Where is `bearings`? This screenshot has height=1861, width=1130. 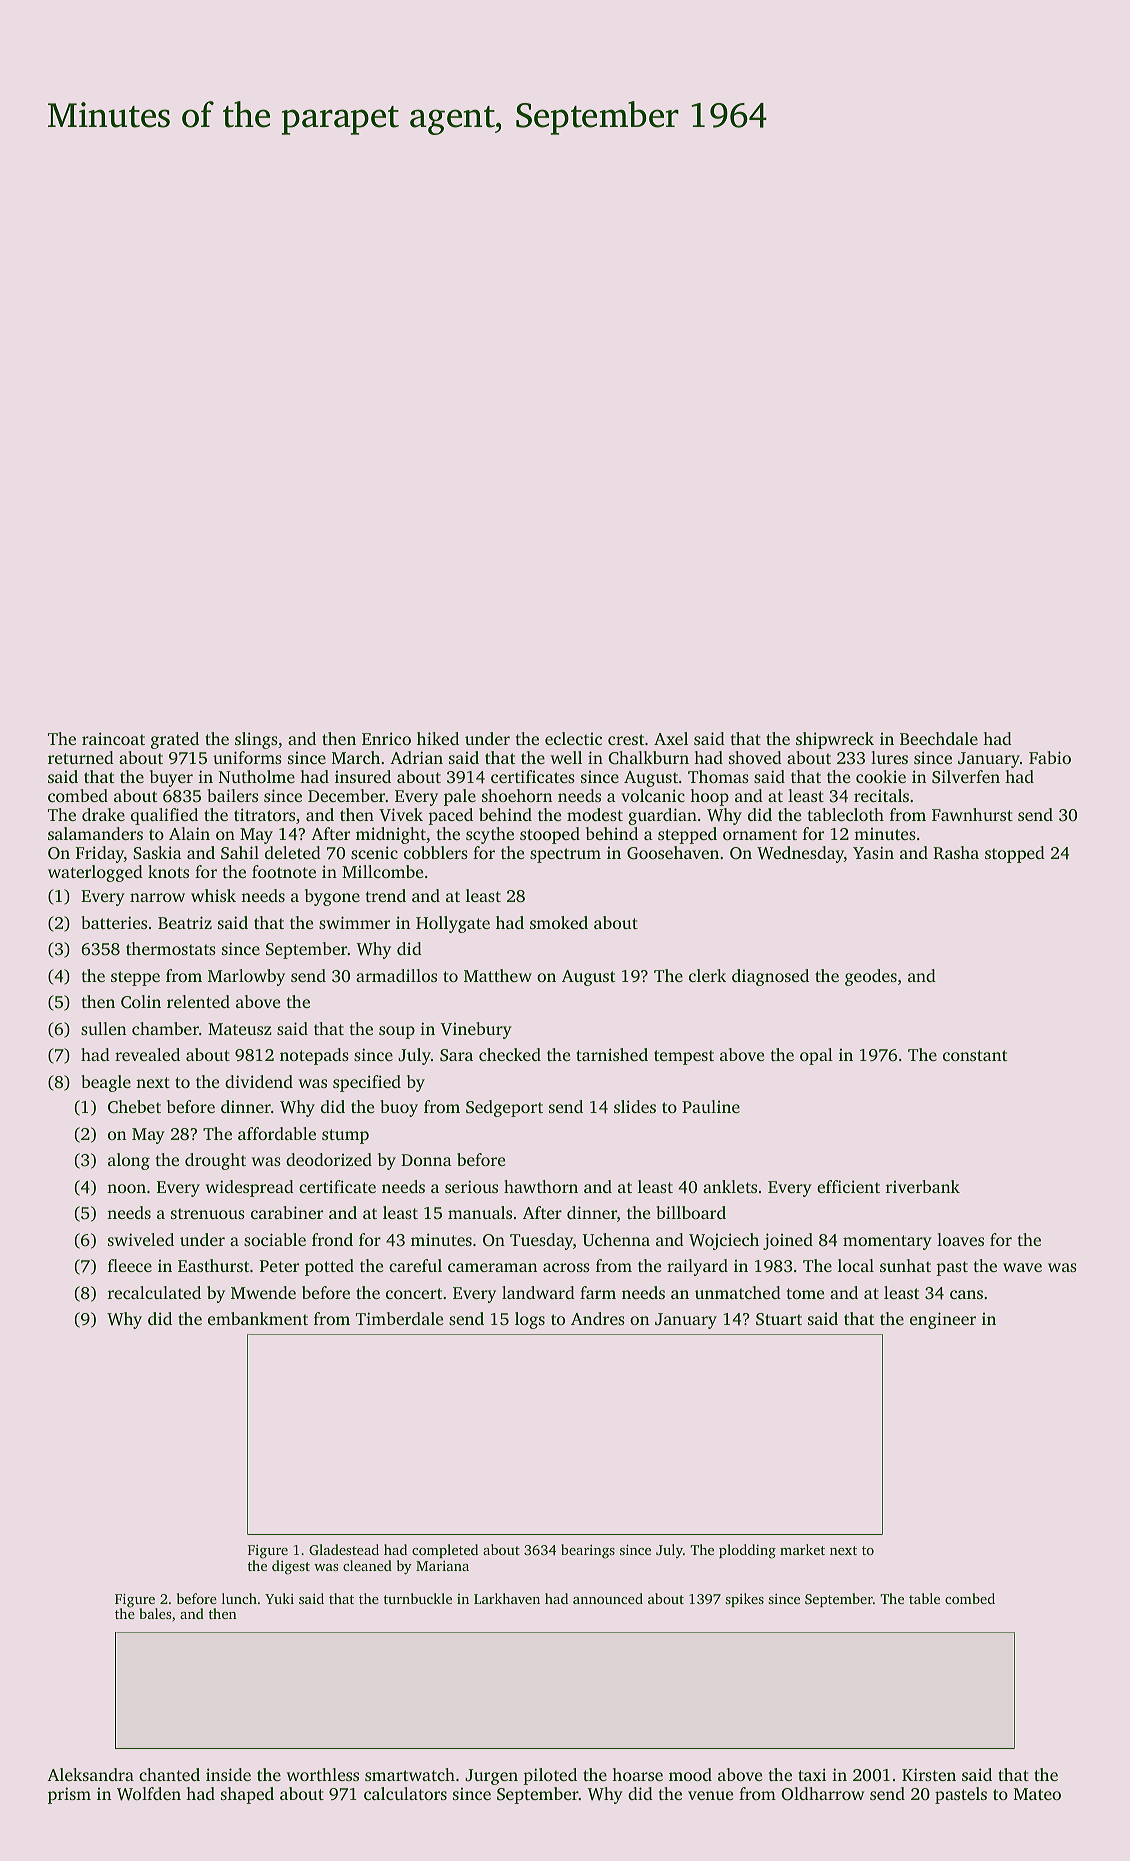
bearings is located at coordinates (588, 1551).
